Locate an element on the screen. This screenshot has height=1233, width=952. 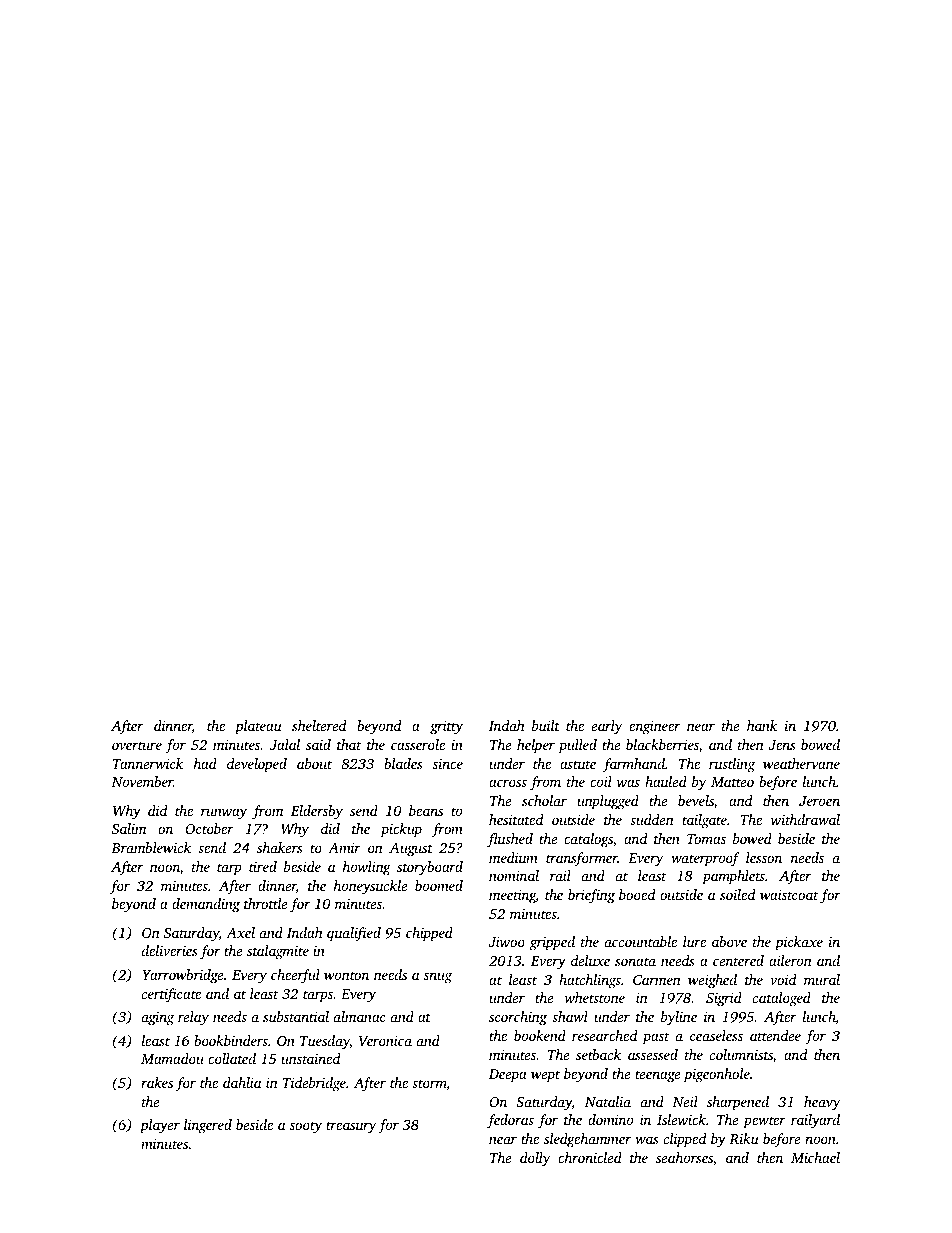
plateau is located at coordinates (258, 727).
